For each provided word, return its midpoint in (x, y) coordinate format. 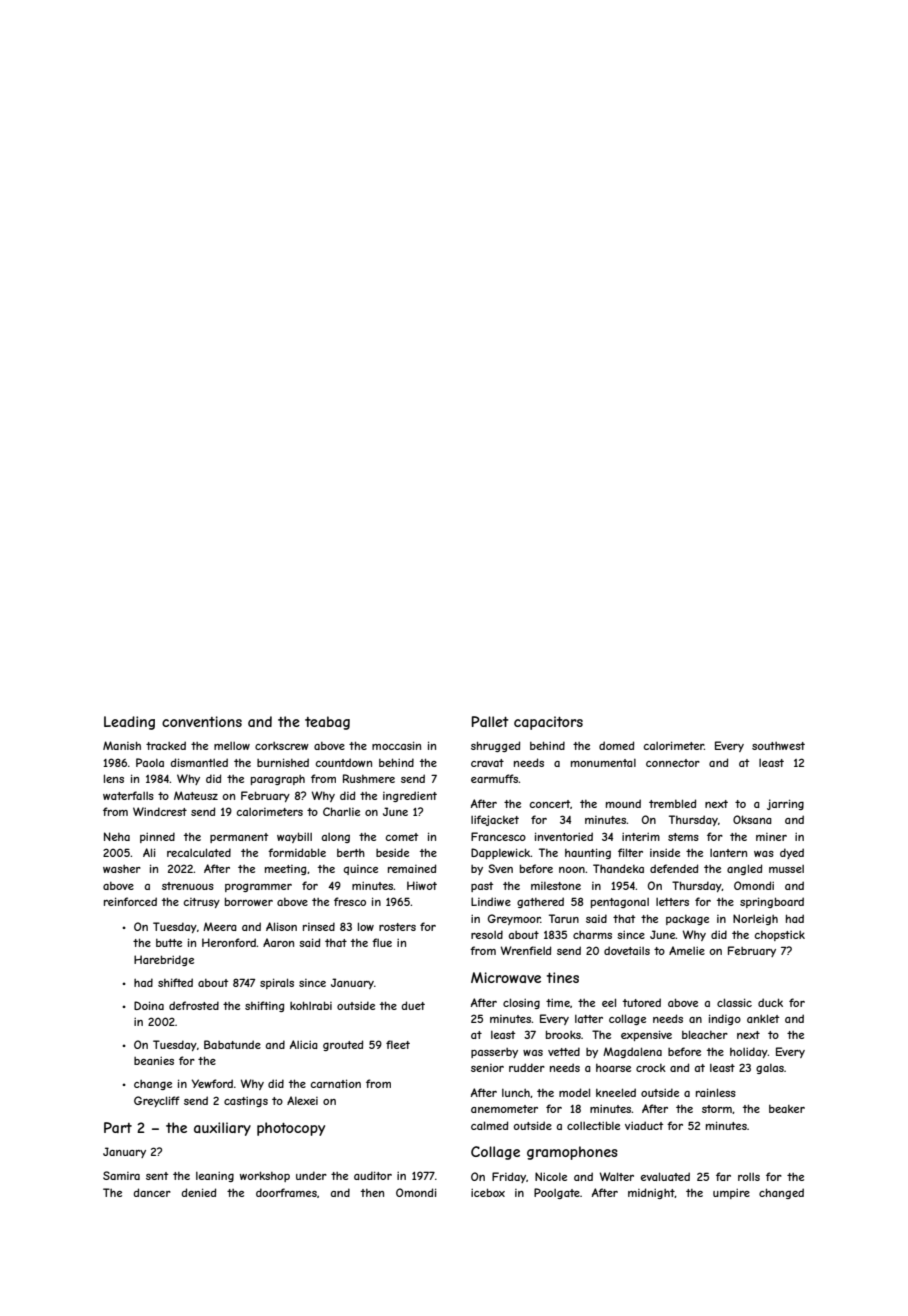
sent (157, 1176)
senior (487, 1068)
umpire (731, 1194)
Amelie (687, 950)
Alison (281, 926)
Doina (149, 1005)
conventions (202, 721)
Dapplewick (501, 853)
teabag (327, 723)
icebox (488, 1192)
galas (770, 1069)
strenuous (188, 886)
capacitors (548, 723)
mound (623, 803)
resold (487, 934)
